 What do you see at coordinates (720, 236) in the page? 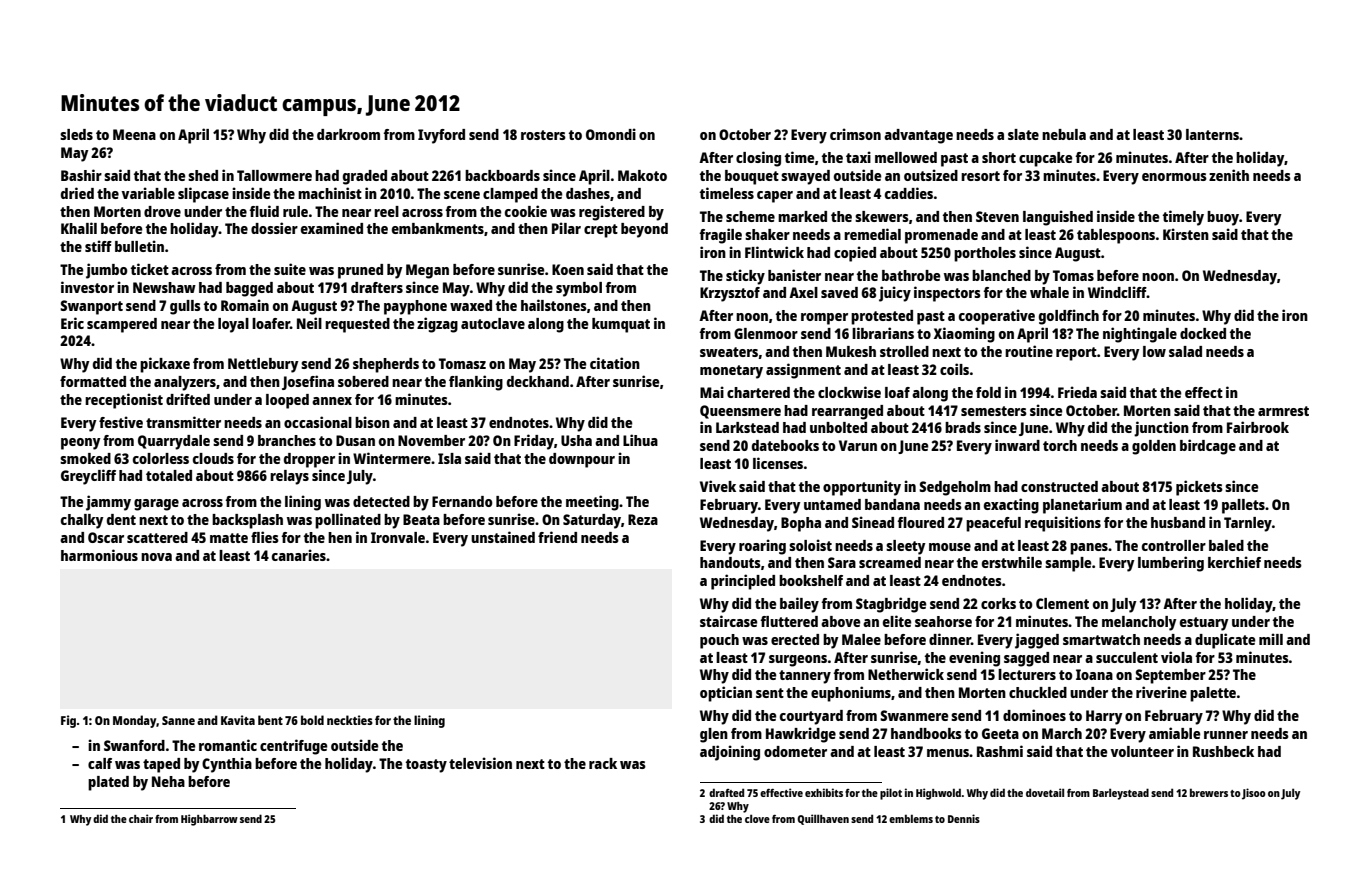
I see `fragile` at bounding box center [720, 236].
